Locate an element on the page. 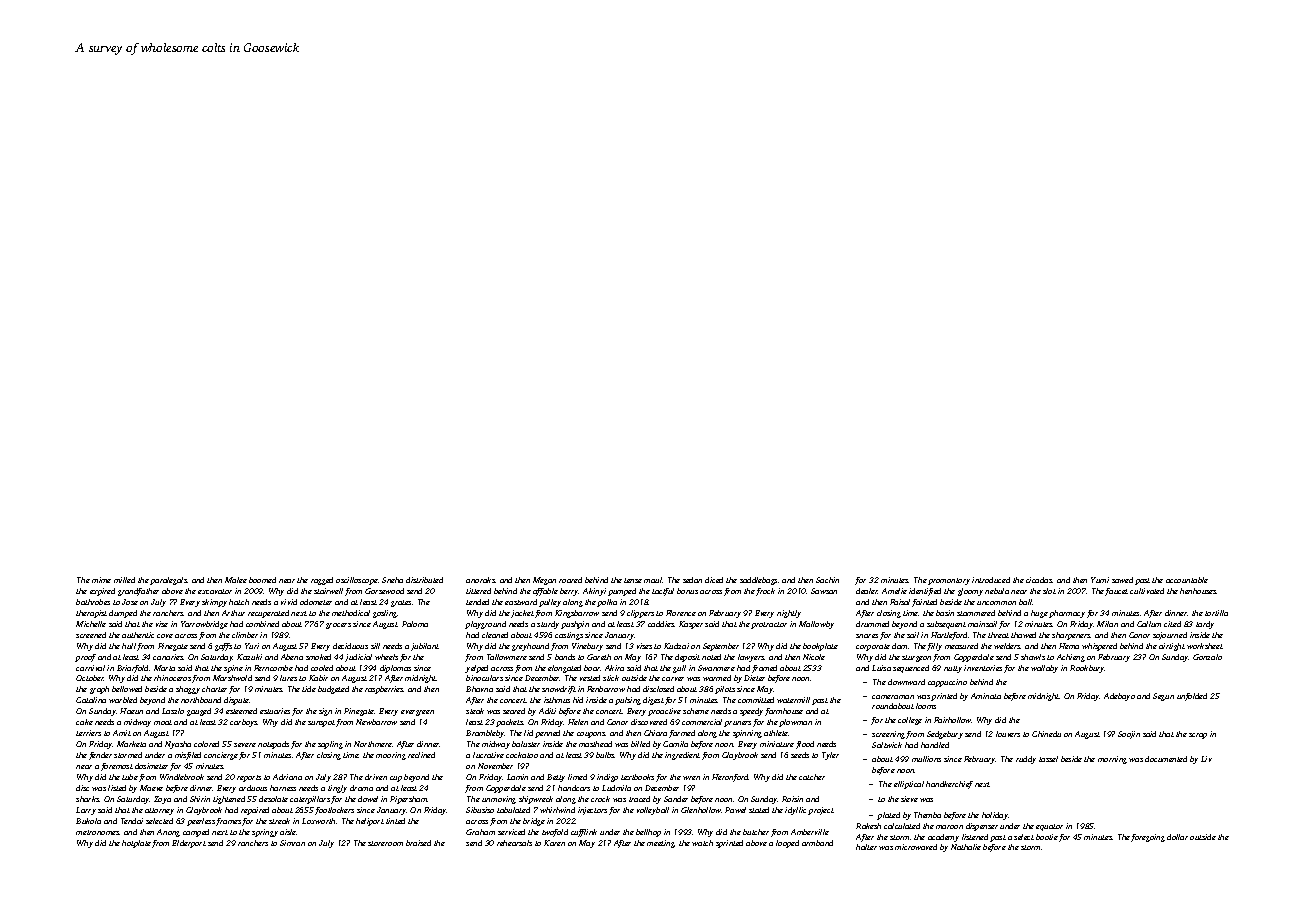 The height and width of the image is (924, 1308). pharmacy is located at coordinates (1067, 614).
